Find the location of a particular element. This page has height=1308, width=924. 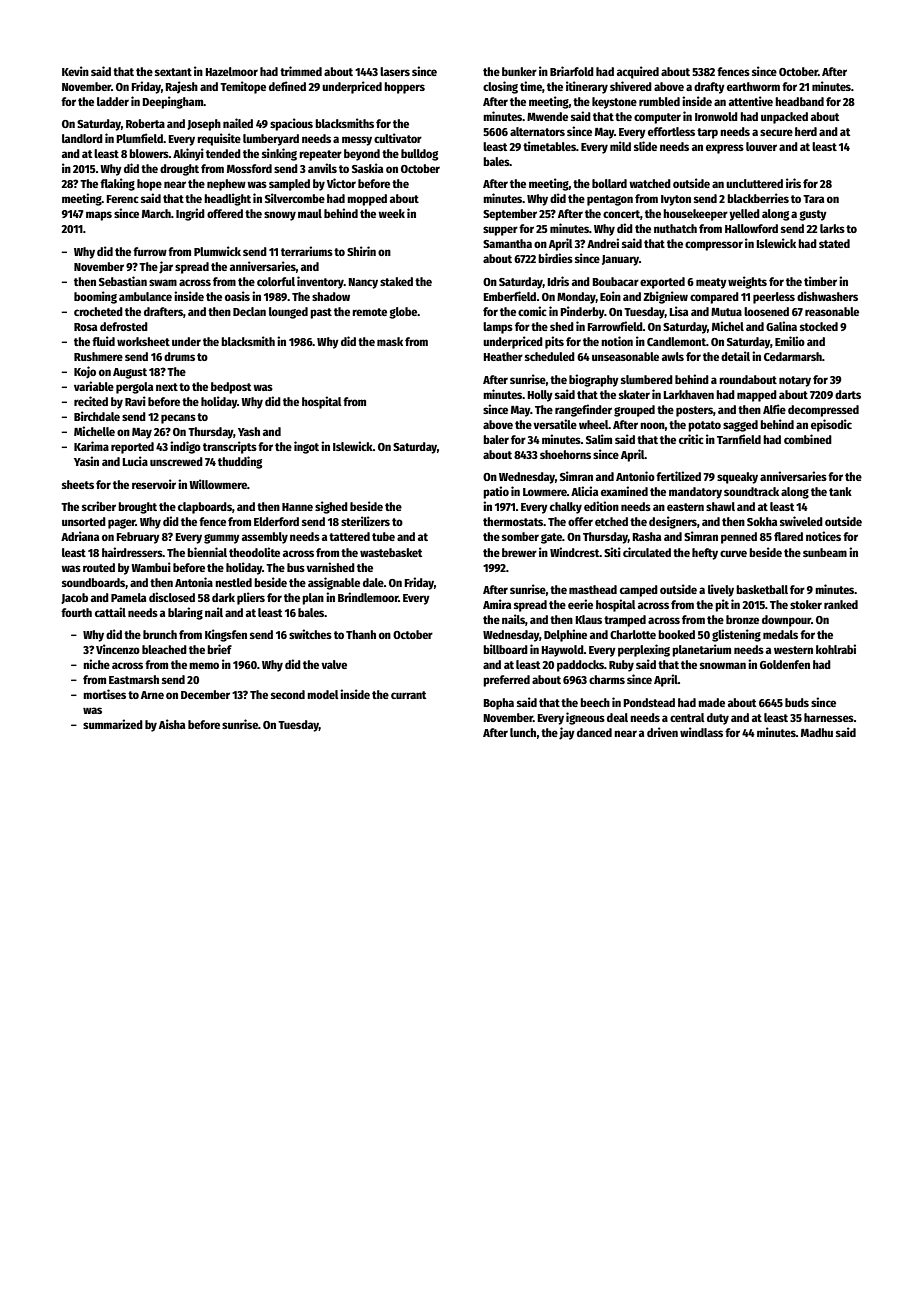

Aisha is located at coordinates (172, 724).
